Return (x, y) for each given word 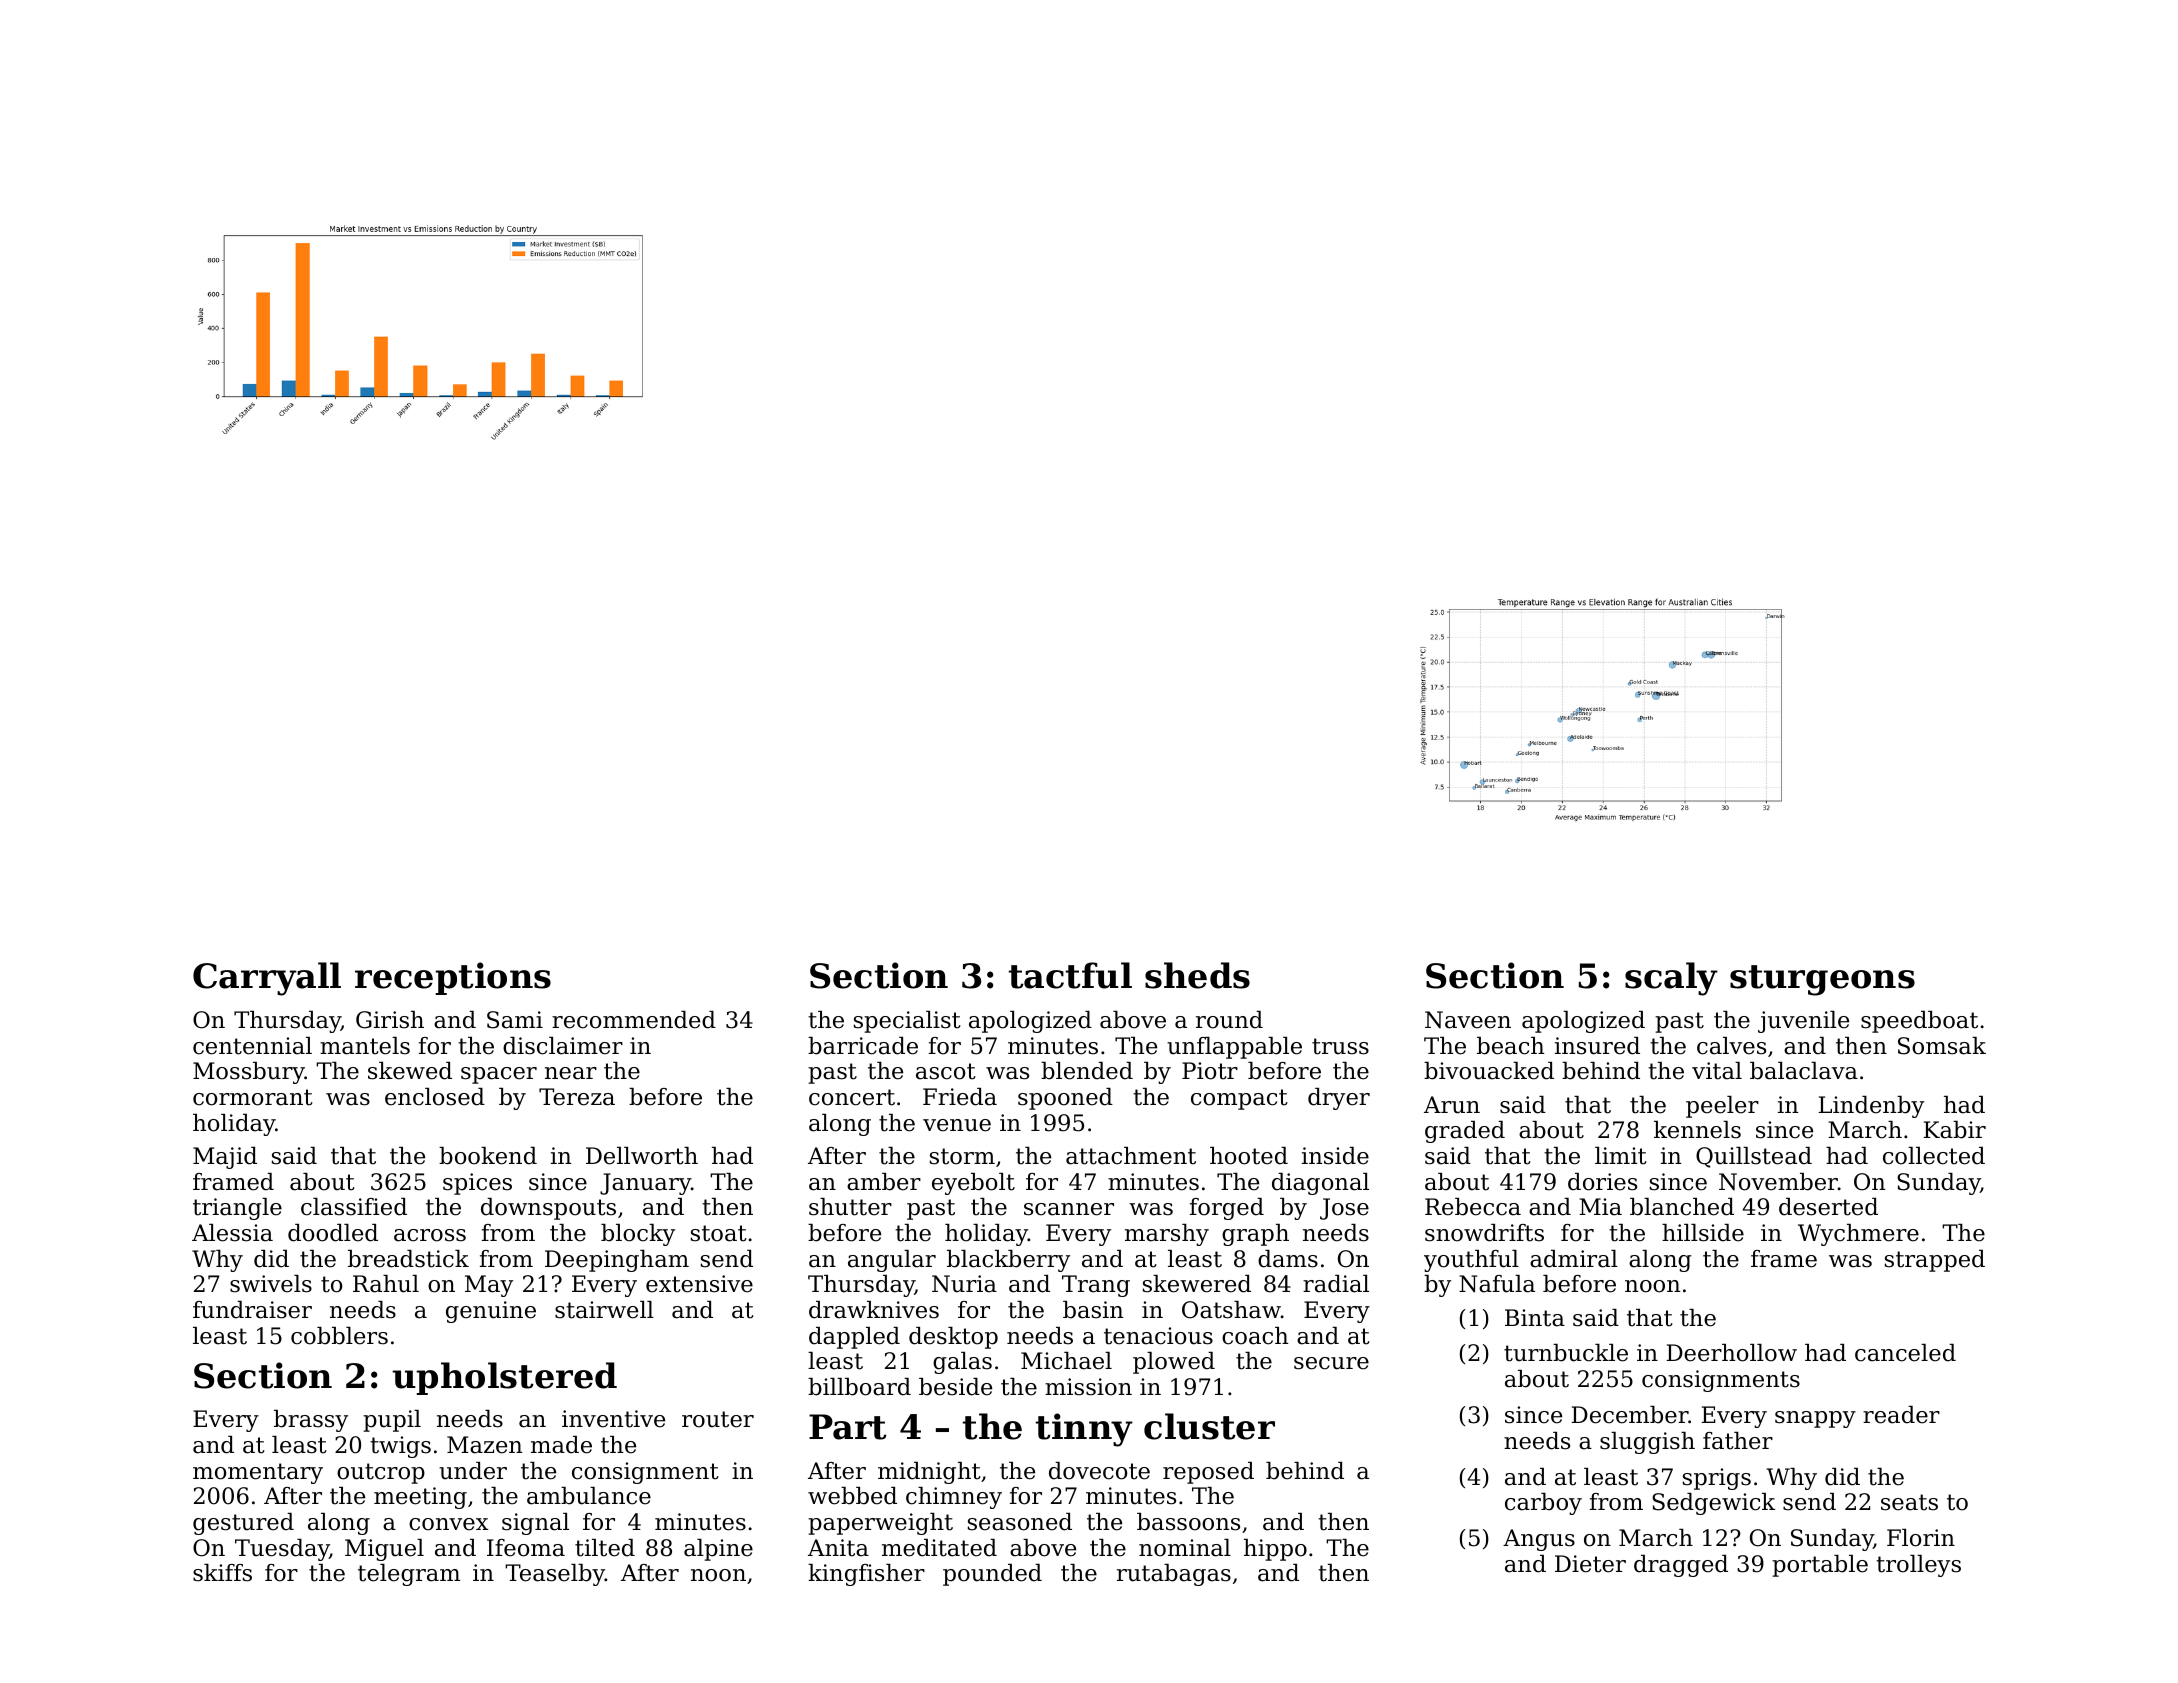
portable (1820, 1566)
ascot (946, 1071)
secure (1331, 1363)
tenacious (1158, 1336)
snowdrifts (1484, 1233)
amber (884, 1182)
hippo (1275, 1550)
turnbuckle (1566, 1353)
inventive (613, 1419)
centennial (252, 1046)
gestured (243, 1524)
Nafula (1497, 1284)
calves (1731, 1046)
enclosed (435, 1097)
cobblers (339, 1336)
